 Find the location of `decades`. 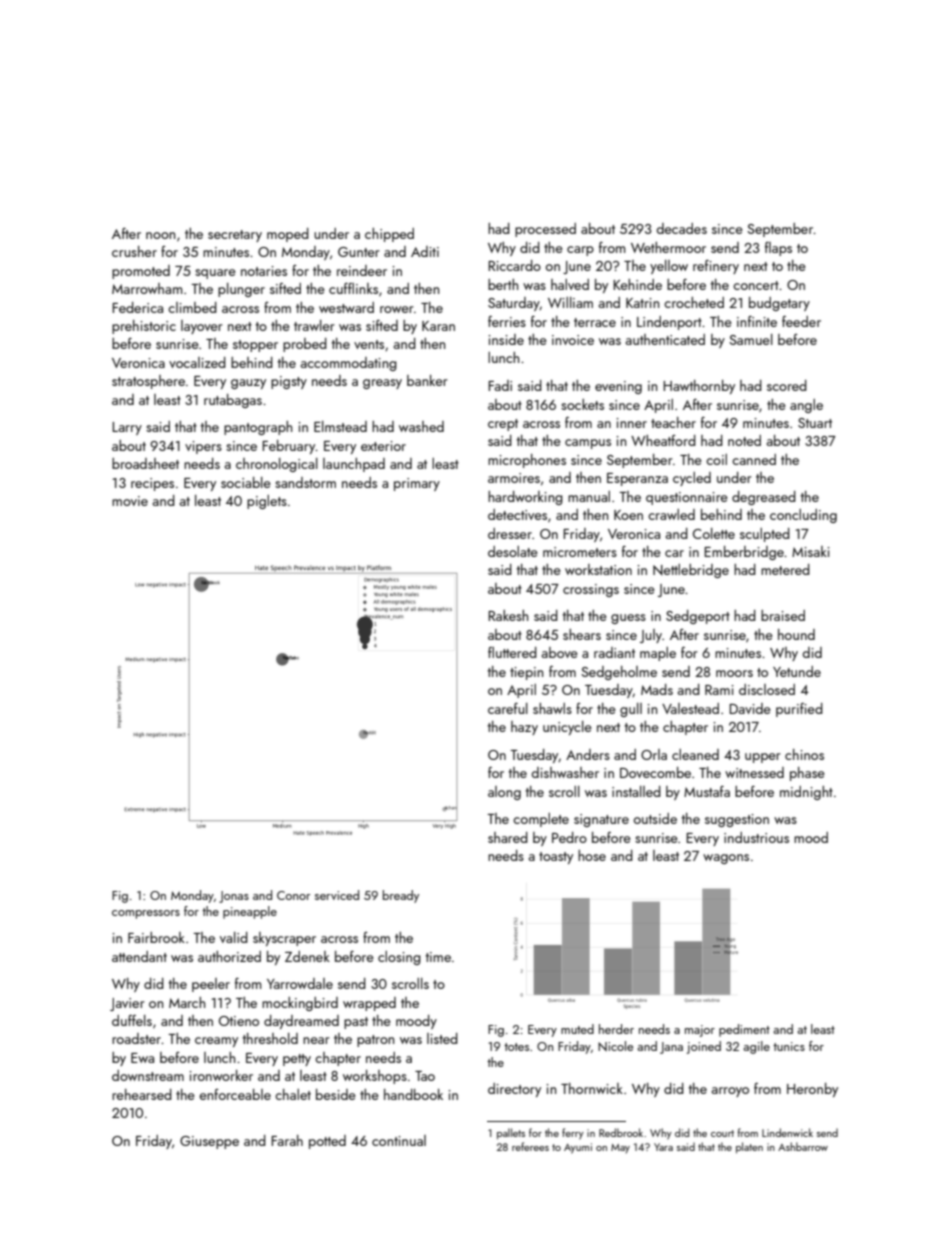

decades is located at coordinates (682, 228).
